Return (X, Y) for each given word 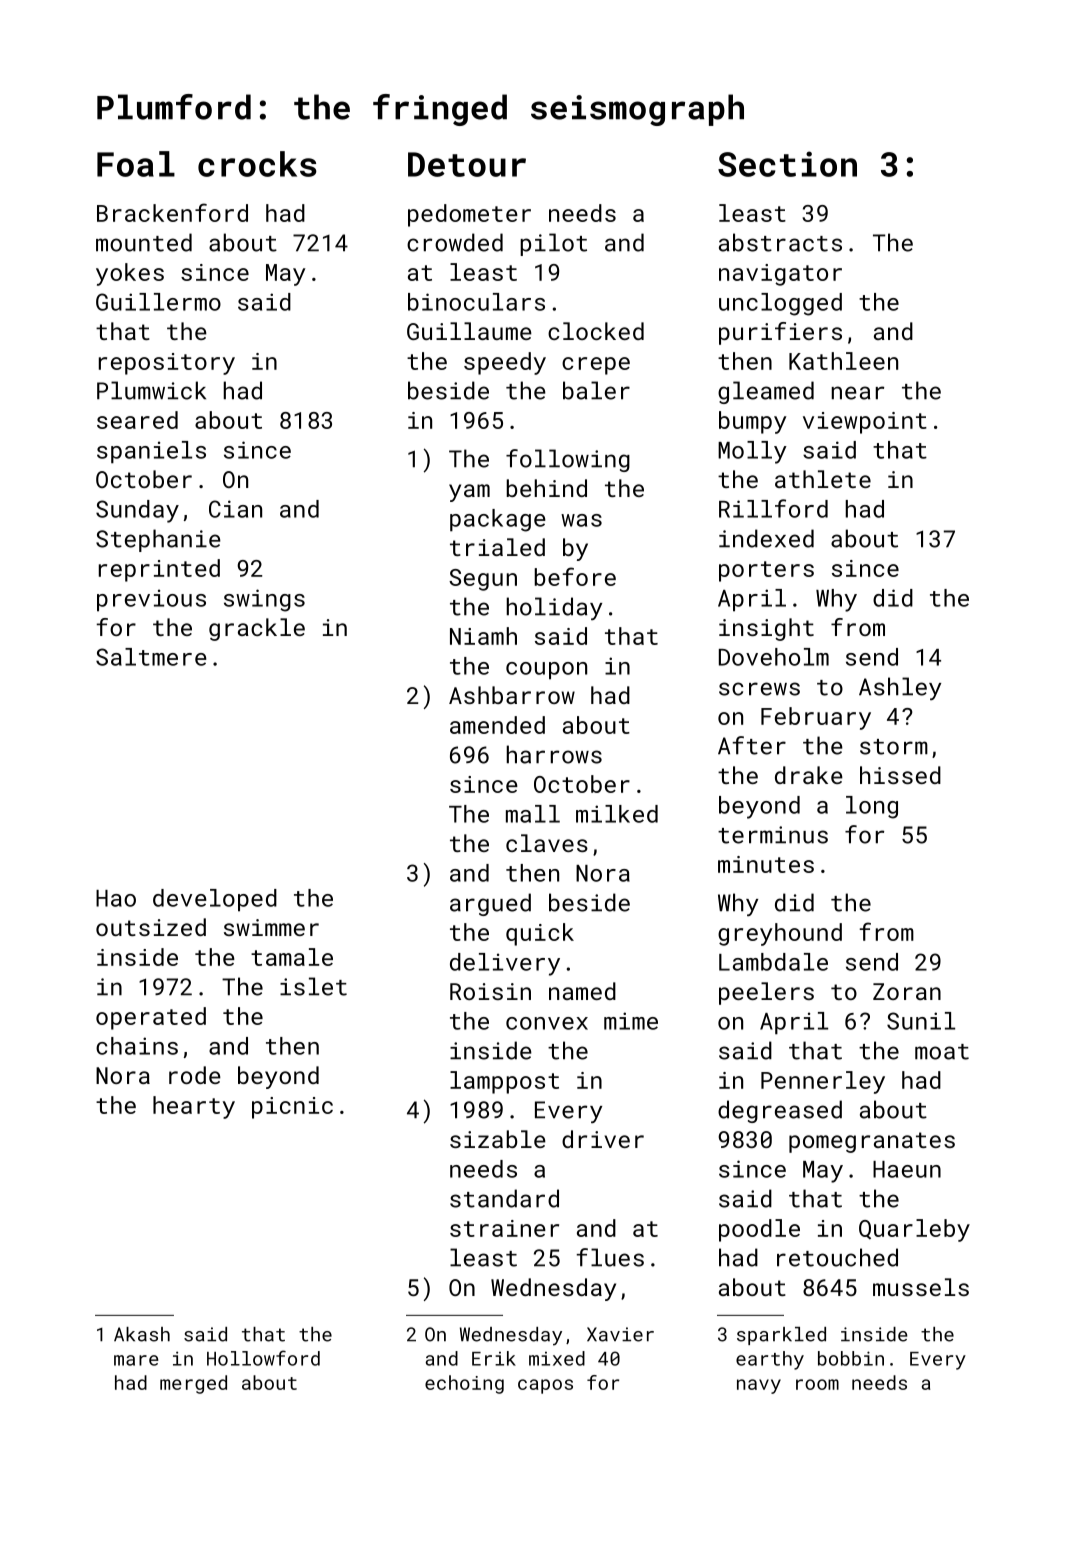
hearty (194, 1107)
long (872, 807)
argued (490, 904)
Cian (235, 509)
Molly (752, 452)
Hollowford (263, 1358)
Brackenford (172, 212)
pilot (553, 244)
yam (469, 493)
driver (603, 1139)
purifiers (780, 333)
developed (215, 900)
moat (942, 1052)
